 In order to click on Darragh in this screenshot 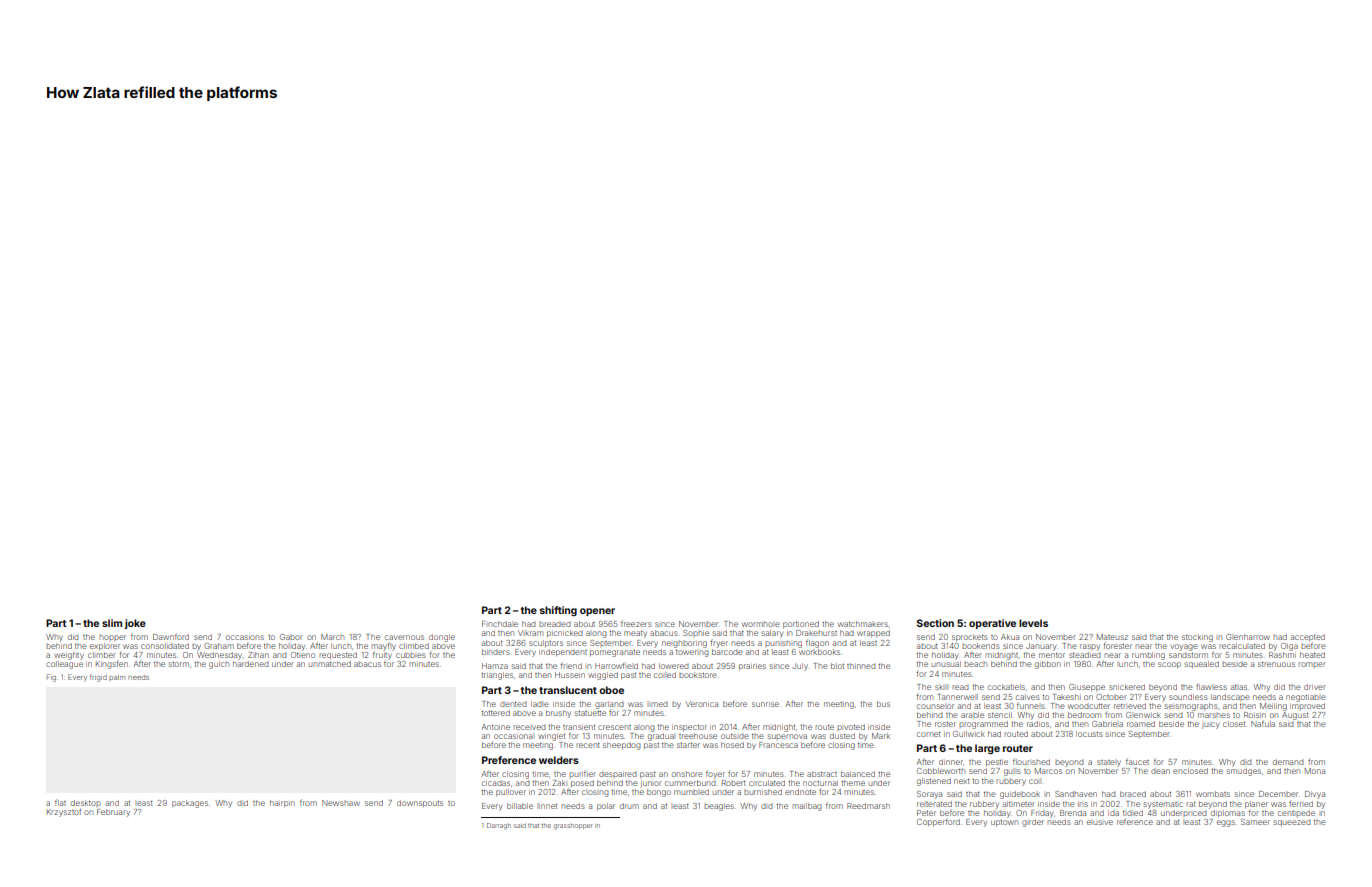, I will do `click(499, 826)`.
